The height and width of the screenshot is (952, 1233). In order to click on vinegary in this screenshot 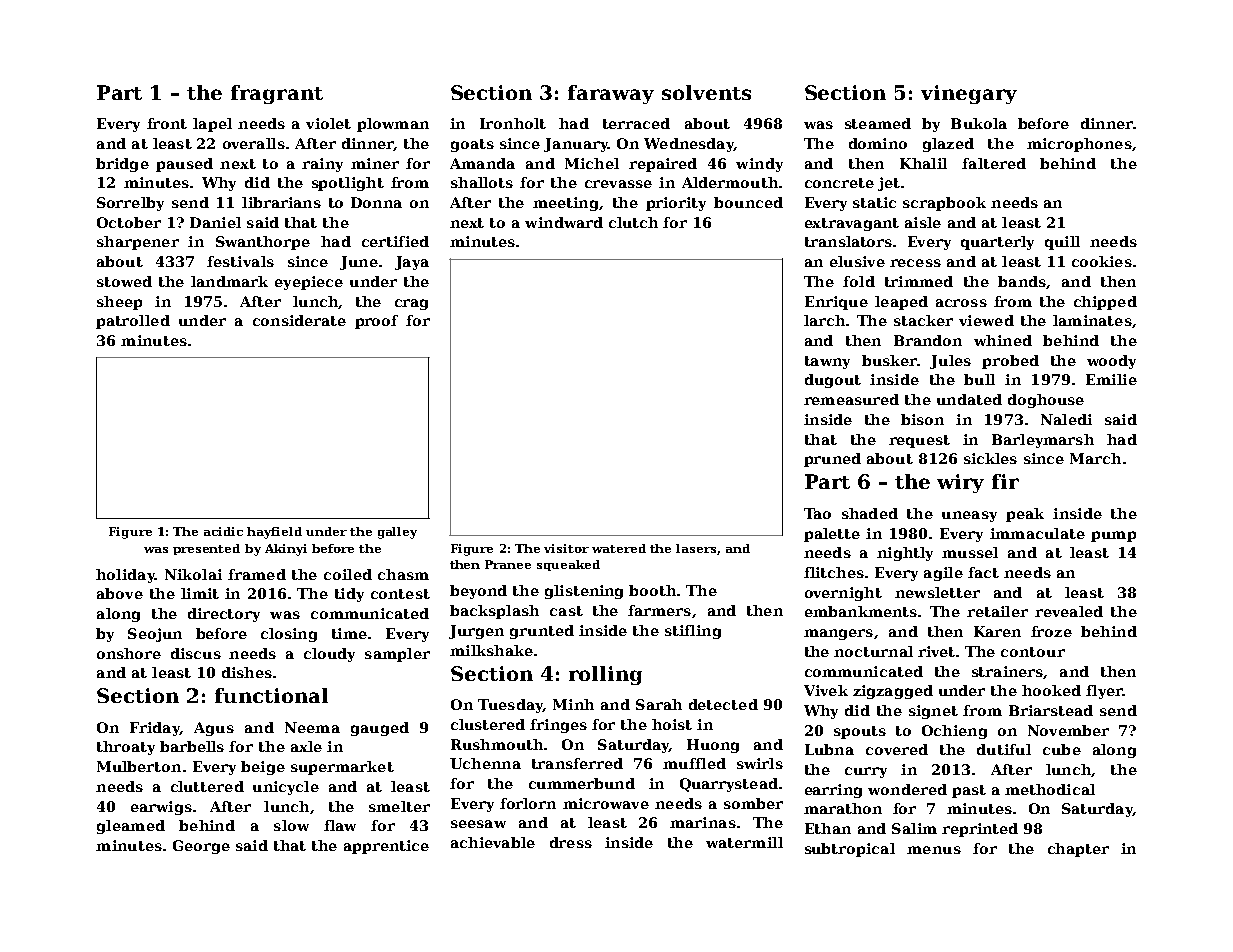, I will do `click(969, 94)`.
